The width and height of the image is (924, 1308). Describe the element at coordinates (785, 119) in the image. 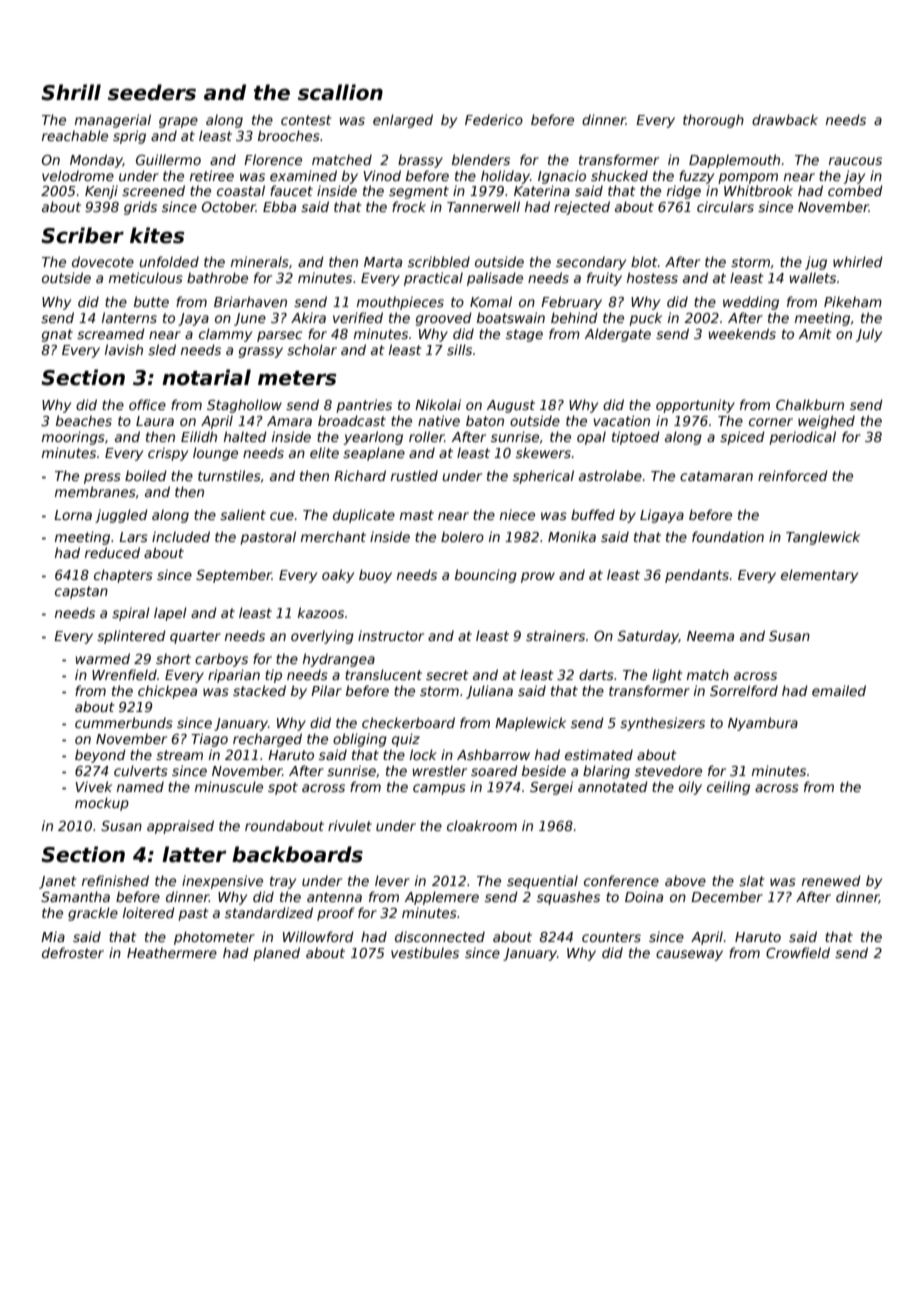

I see `drawback` at that location.
